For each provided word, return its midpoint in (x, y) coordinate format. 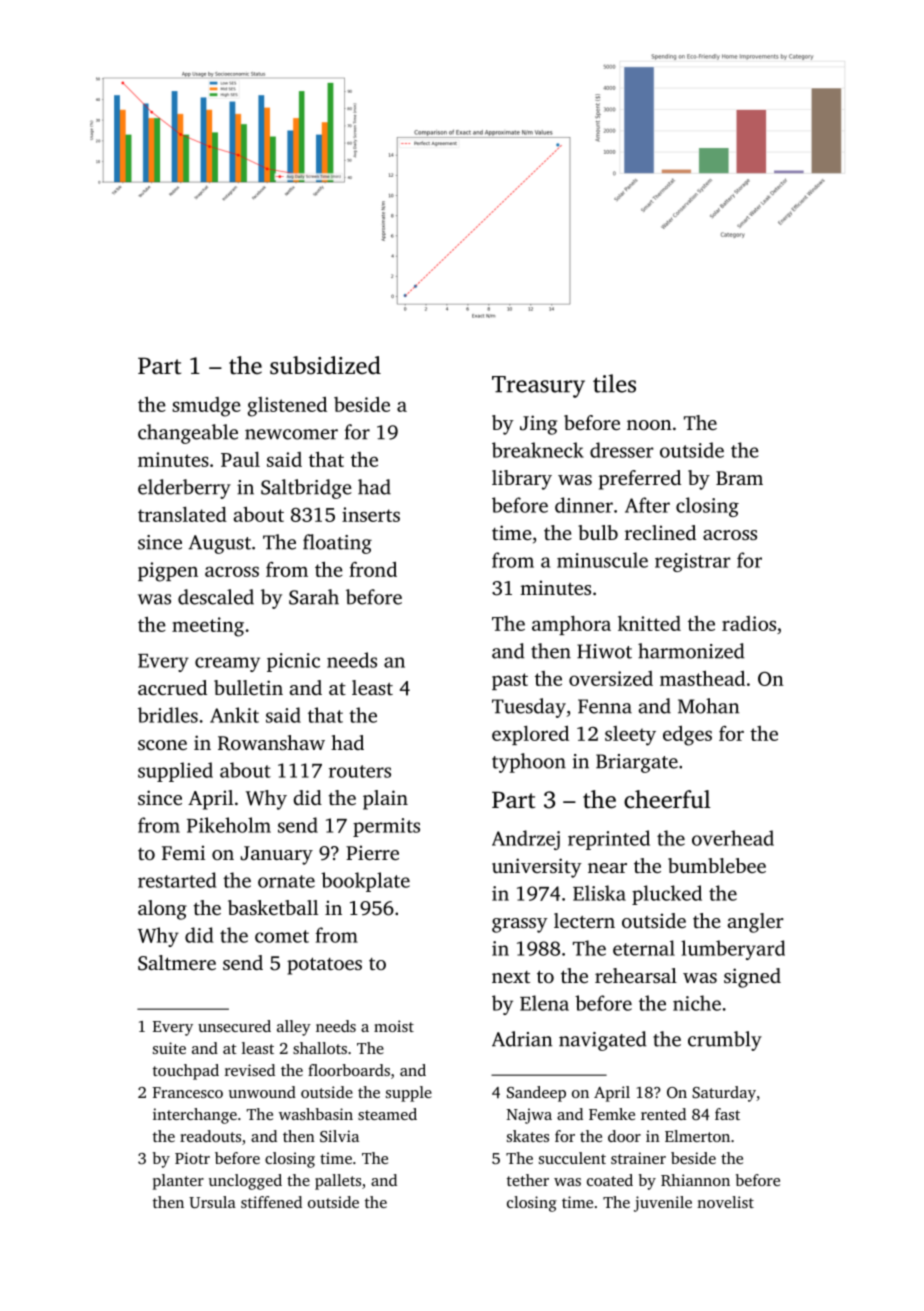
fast (727, 1114)
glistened (287, 407)
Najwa (529, 1116)
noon (649, 425)
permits (386, 827)
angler (755, 923)
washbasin (316, 1114)
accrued (172, 687)
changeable (188, 434)
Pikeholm (229, 825)
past (510, 681)
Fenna (605, 706)
